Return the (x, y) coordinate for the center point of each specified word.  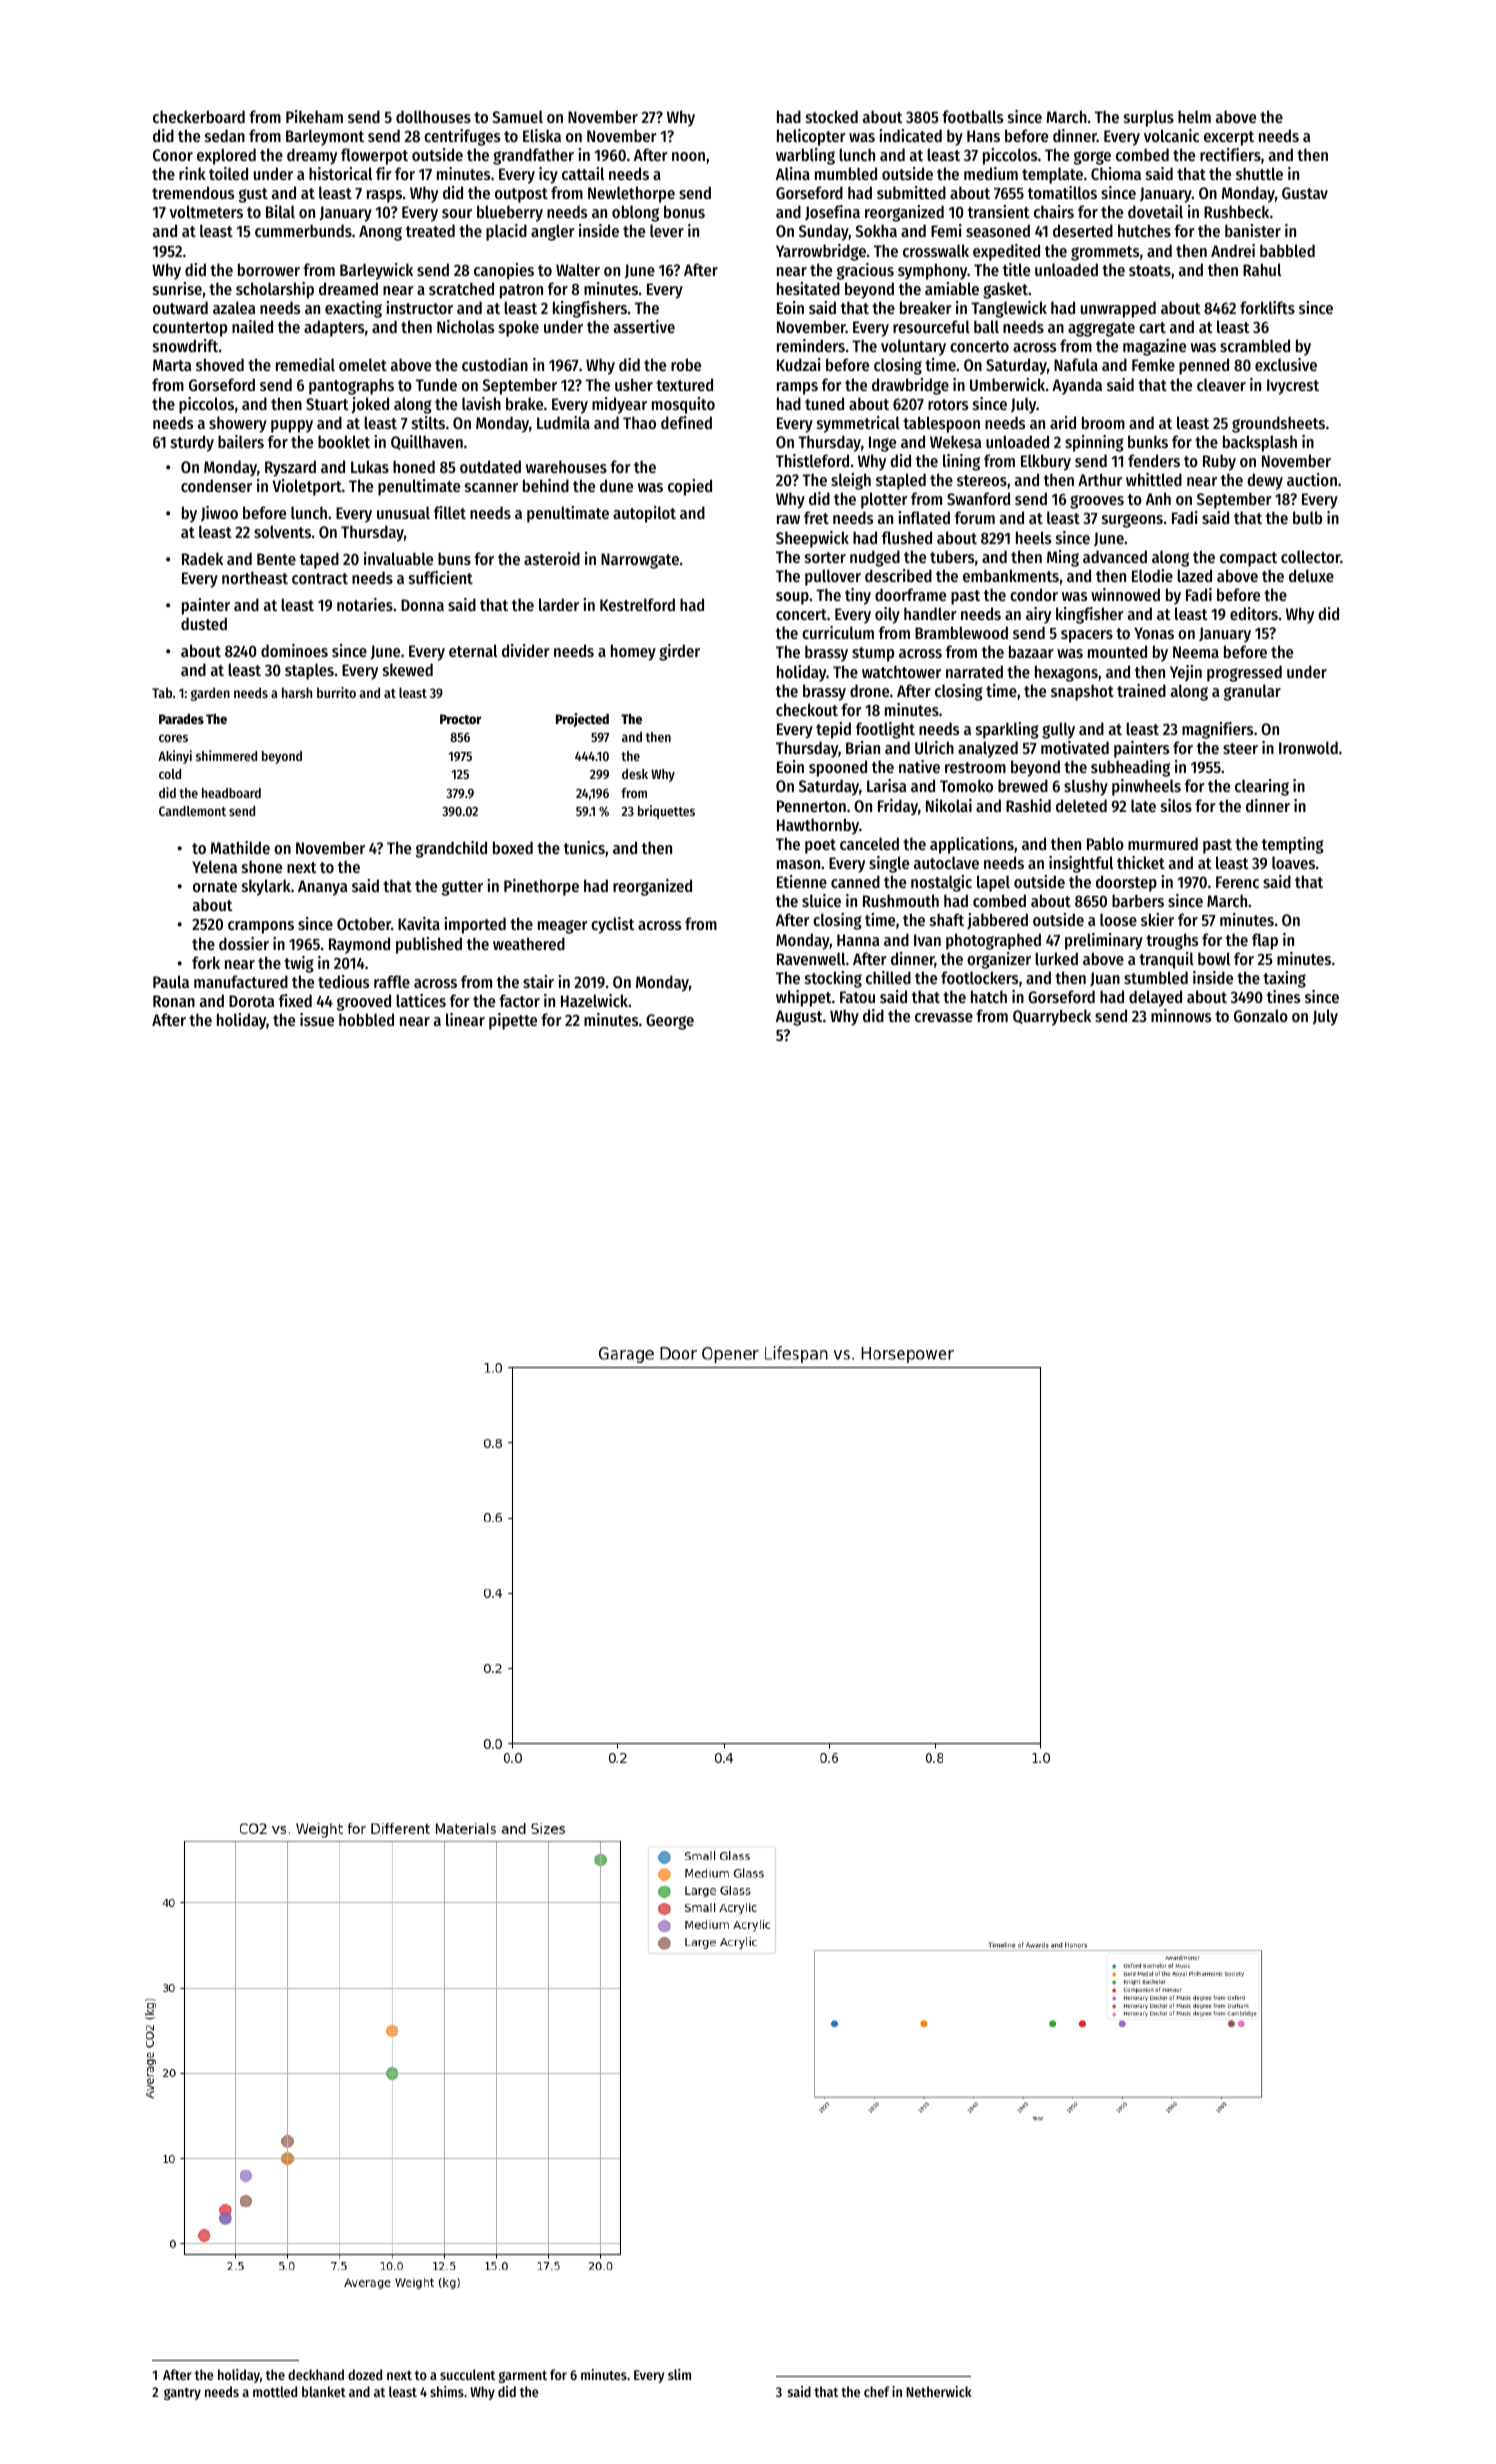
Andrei (1233, 250)
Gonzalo (1261, 1015)
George (670, 1022)
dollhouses (433, 116)
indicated (910, 135)
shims (447, 2391)
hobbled (366, 1019)
